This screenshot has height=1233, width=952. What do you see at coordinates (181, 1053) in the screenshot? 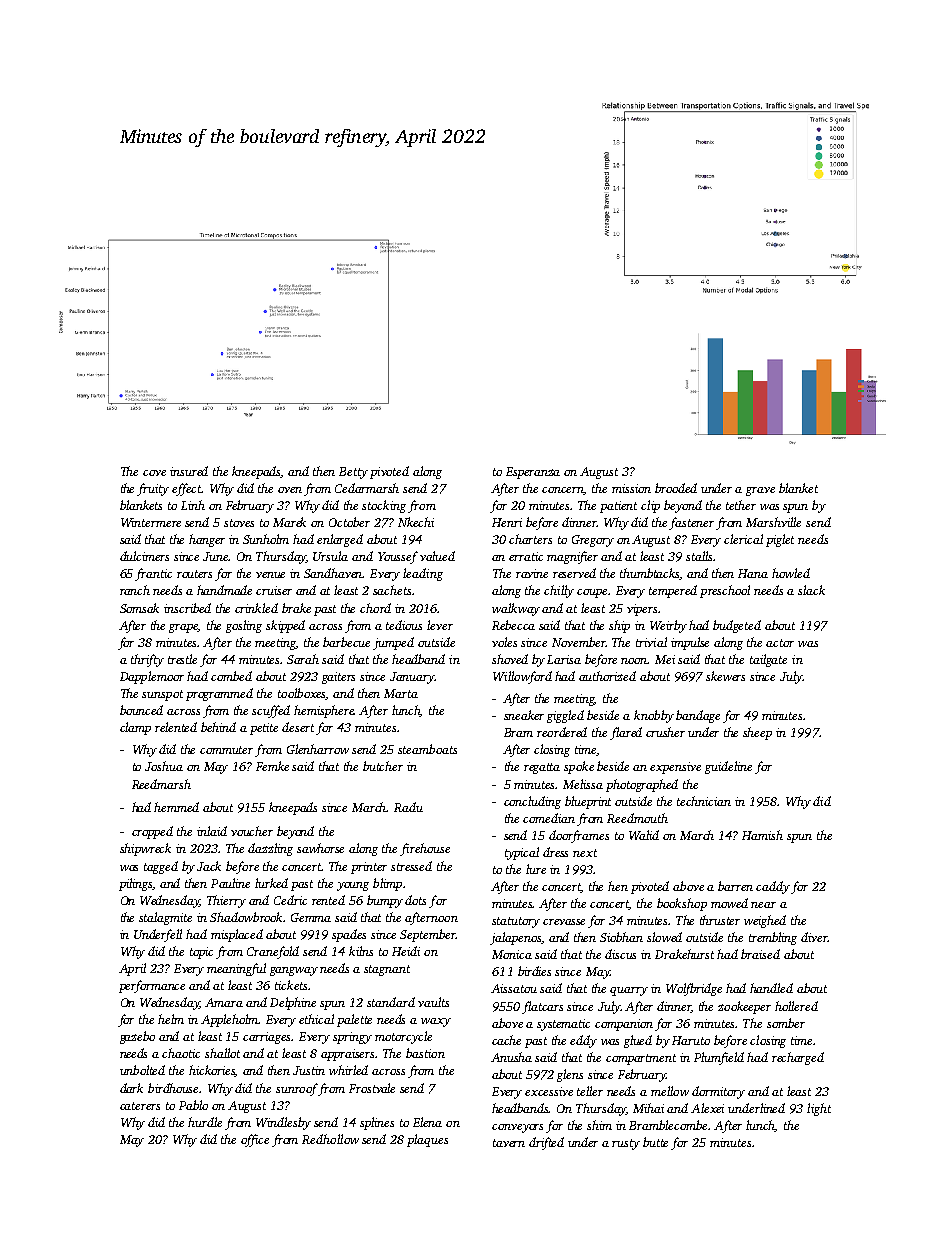
I see `chaotic` at bounding box center [181, 1053].
